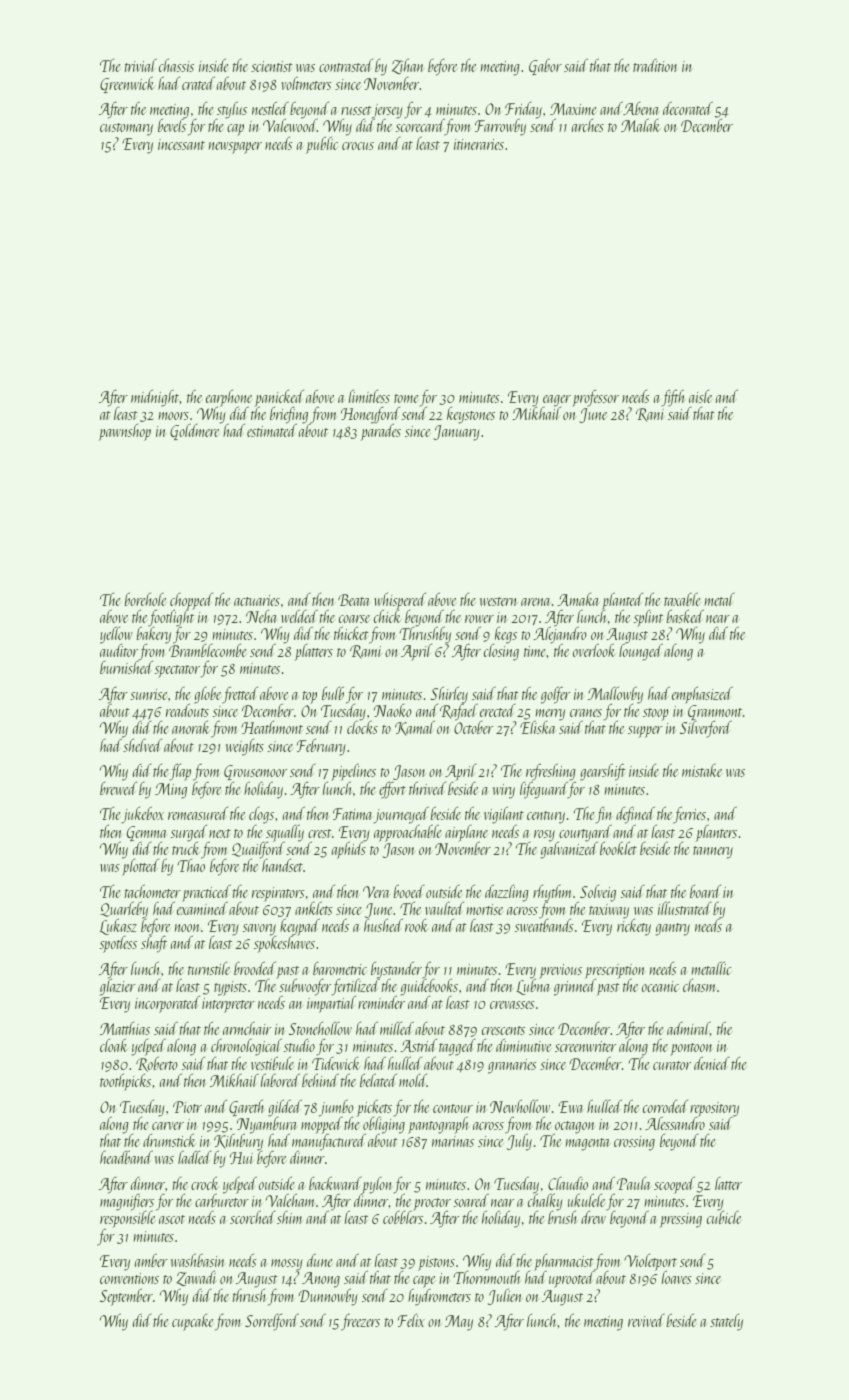 The height and width of the screenshot is (1400, 849). Describe the element at coordinates (677, 1278) in the screenshot. I see `loaves` at that location.
